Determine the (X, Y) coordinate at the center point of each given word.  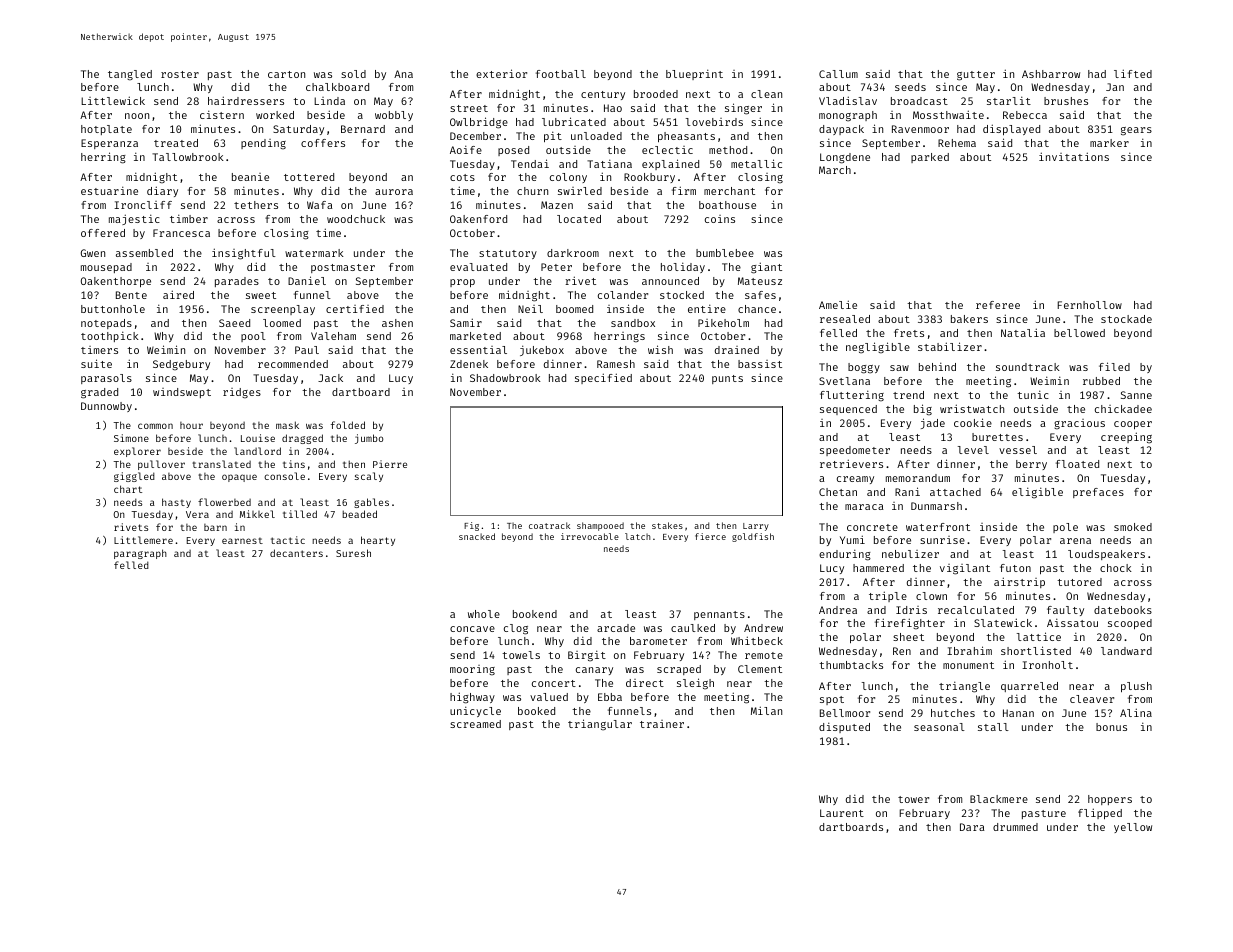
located (579, 219)
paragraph (140, 554)
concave (472, 629)
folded (348, 425)
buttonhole (113, 309)
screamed (475, 724)
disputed (844, 727)
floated (1077, 464)
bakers (969, 319)
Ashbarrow (1051, 74)
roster (180, 74)
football (561, 74)
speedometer (855, 451)
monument (968, 665)
